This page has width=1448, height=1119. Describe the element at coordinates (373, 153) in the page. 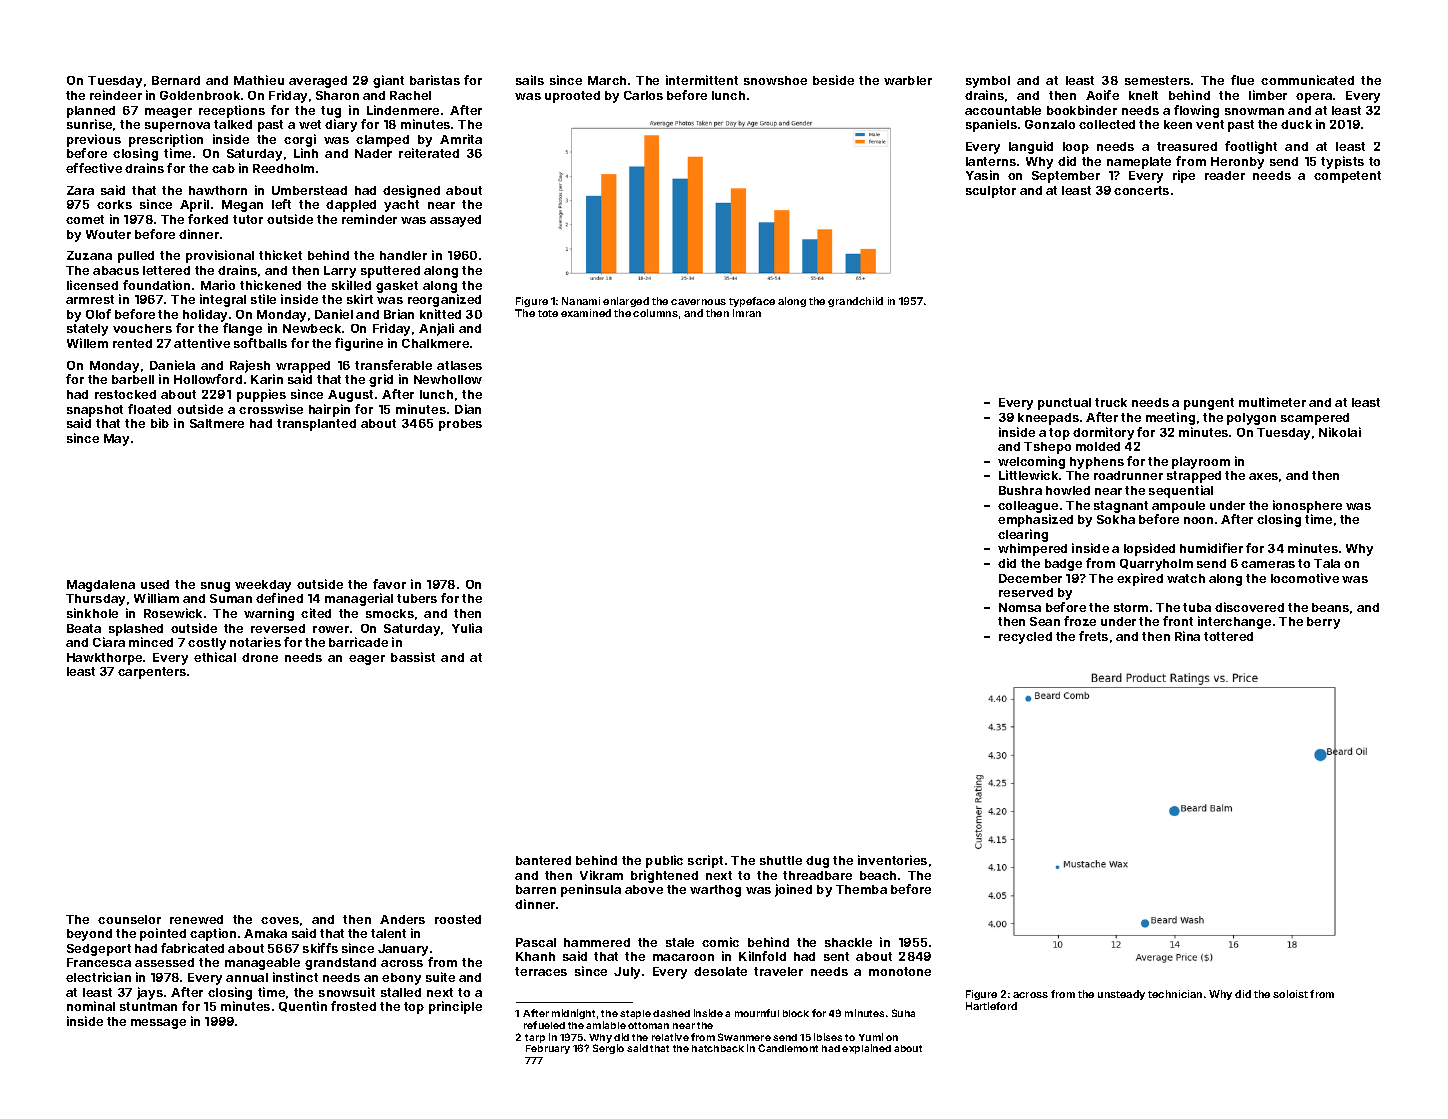

I see `Nader` at that location.
